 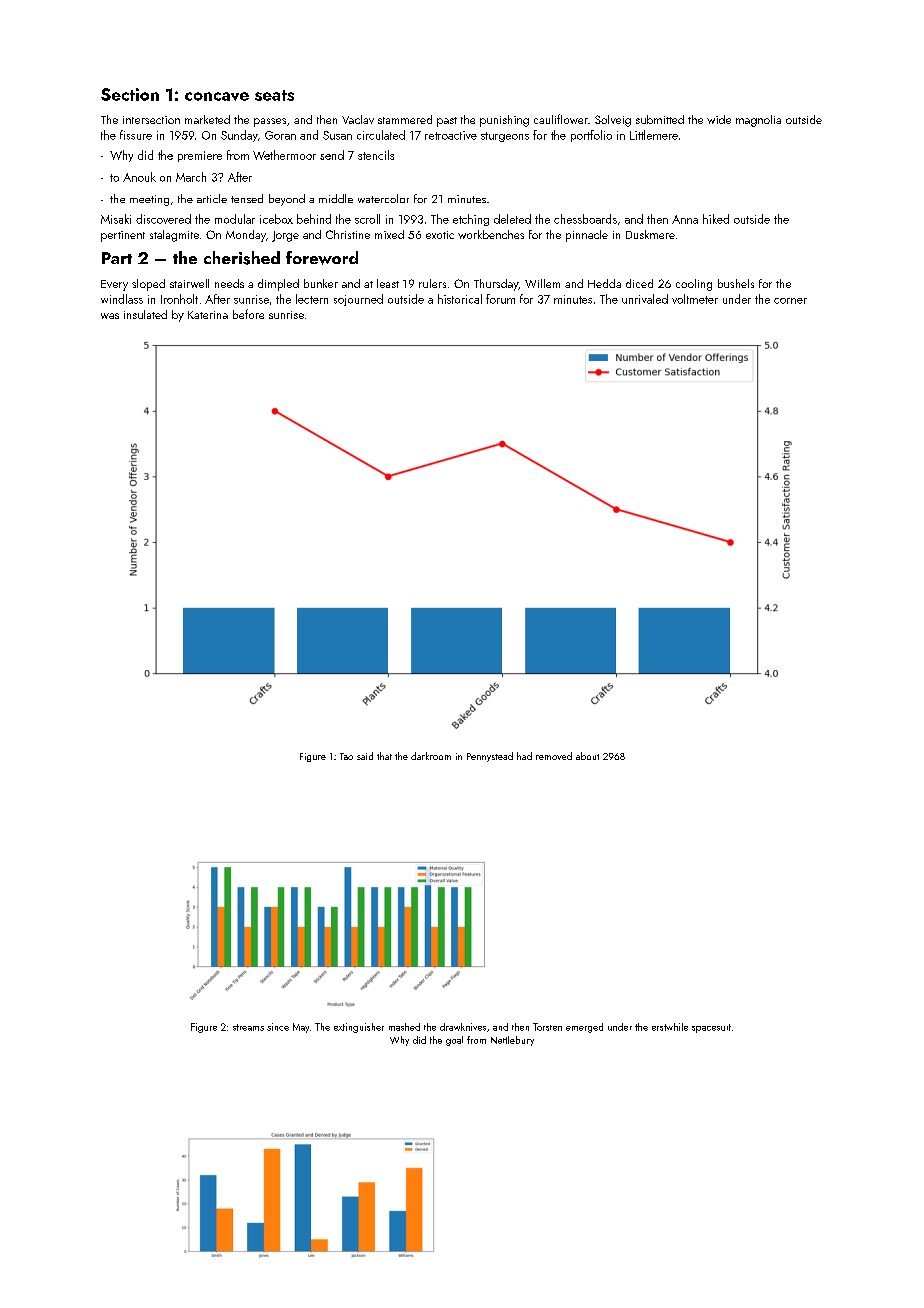 What do you see at coordinates (383, 198) in the page?
I see `watercolor` at bounding box center [383, 198].
